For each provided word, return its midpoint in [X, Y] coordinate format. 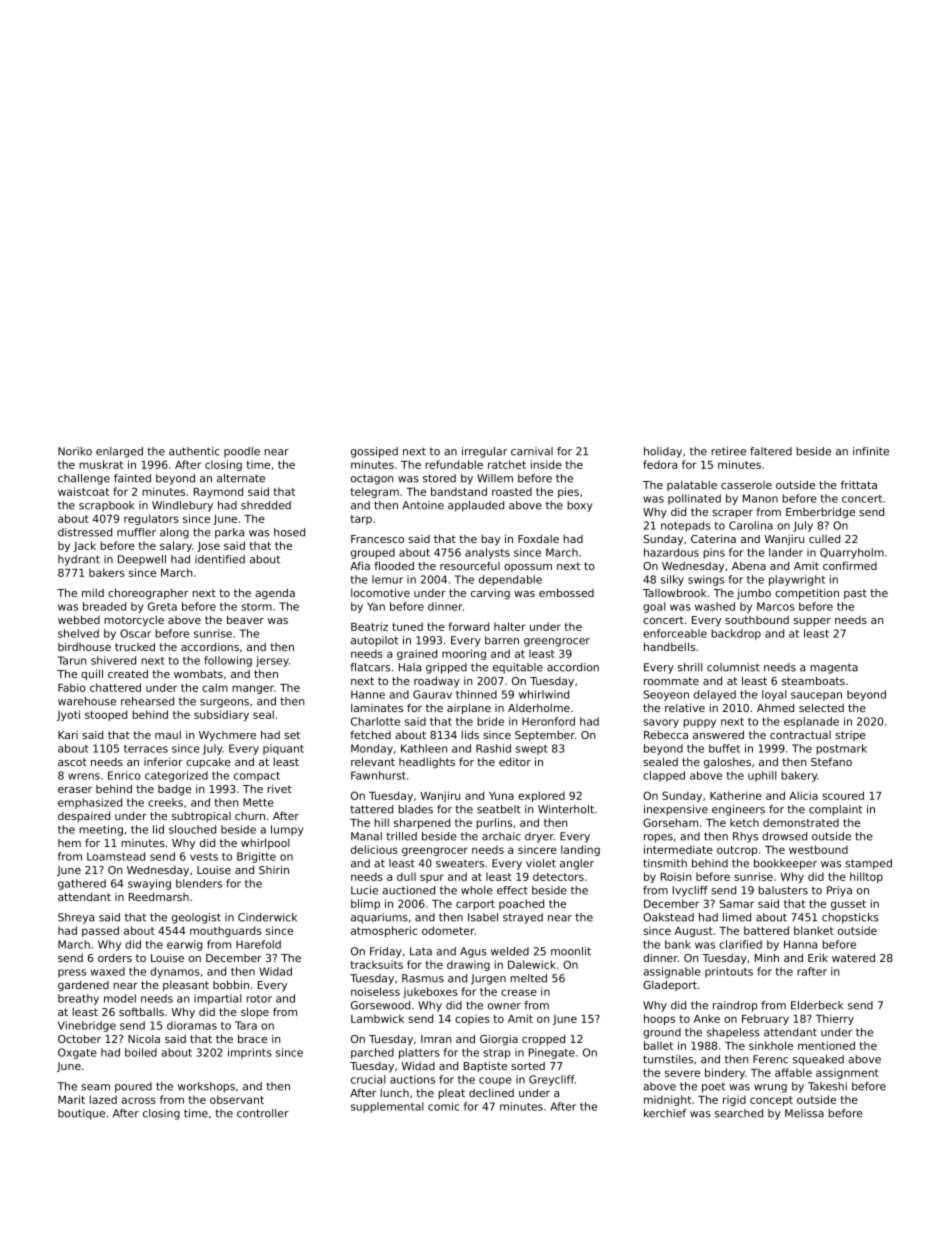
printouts [729, 972]
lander [786, 552]
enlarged [119, 452]
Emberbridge [820, 512]
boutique [81, 1114]
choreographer [148, 594]
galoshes [727, 763]
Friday [386, 952]
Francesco [377, 539]
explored [541, 796]
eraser [75, 790]
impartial [218, 999]
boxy [580, 506]
